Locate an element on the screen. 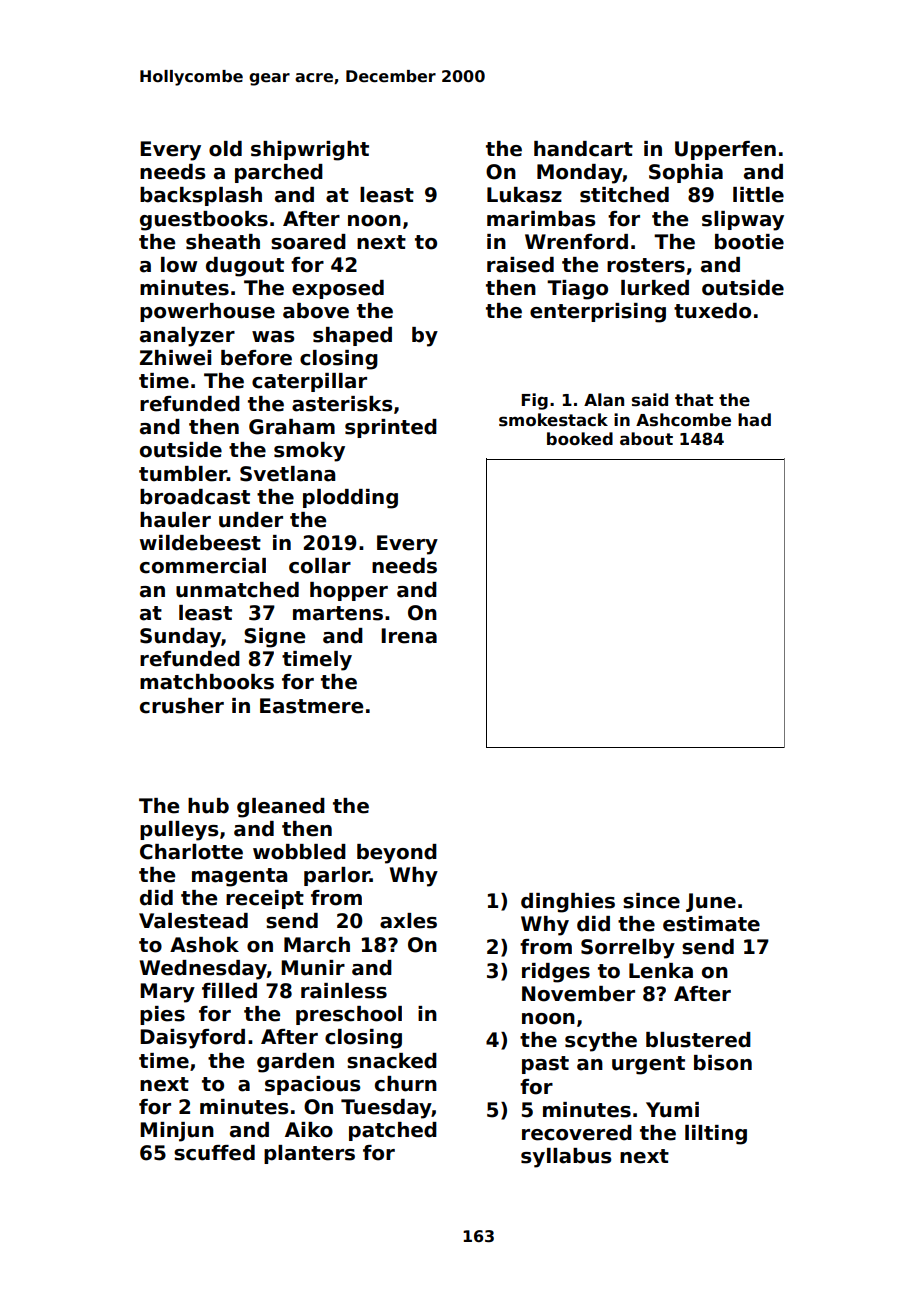  caterpillar is located at coordinates (309, 382).
